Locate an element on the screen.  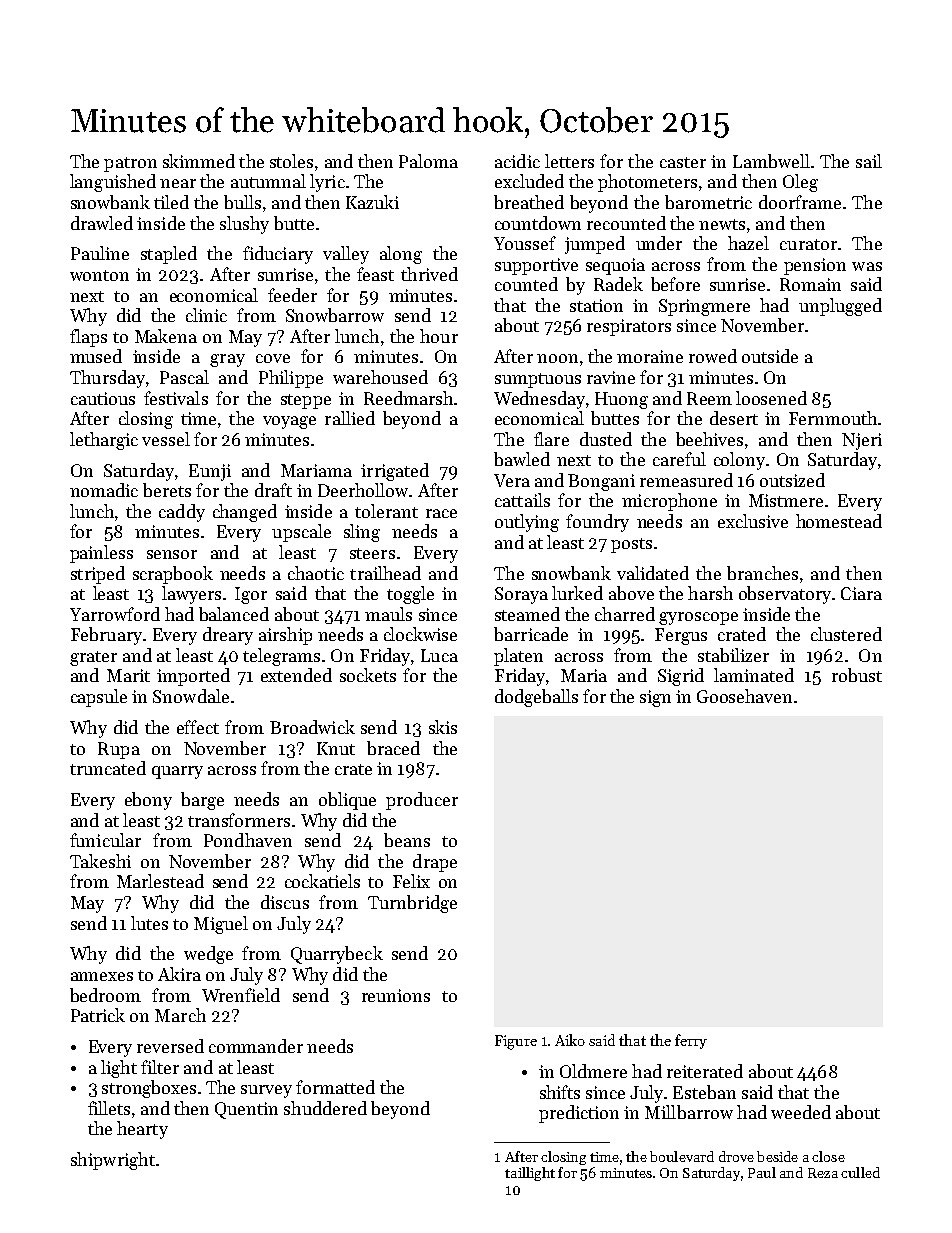
boulevard is located at coordinates (682, 1156).
